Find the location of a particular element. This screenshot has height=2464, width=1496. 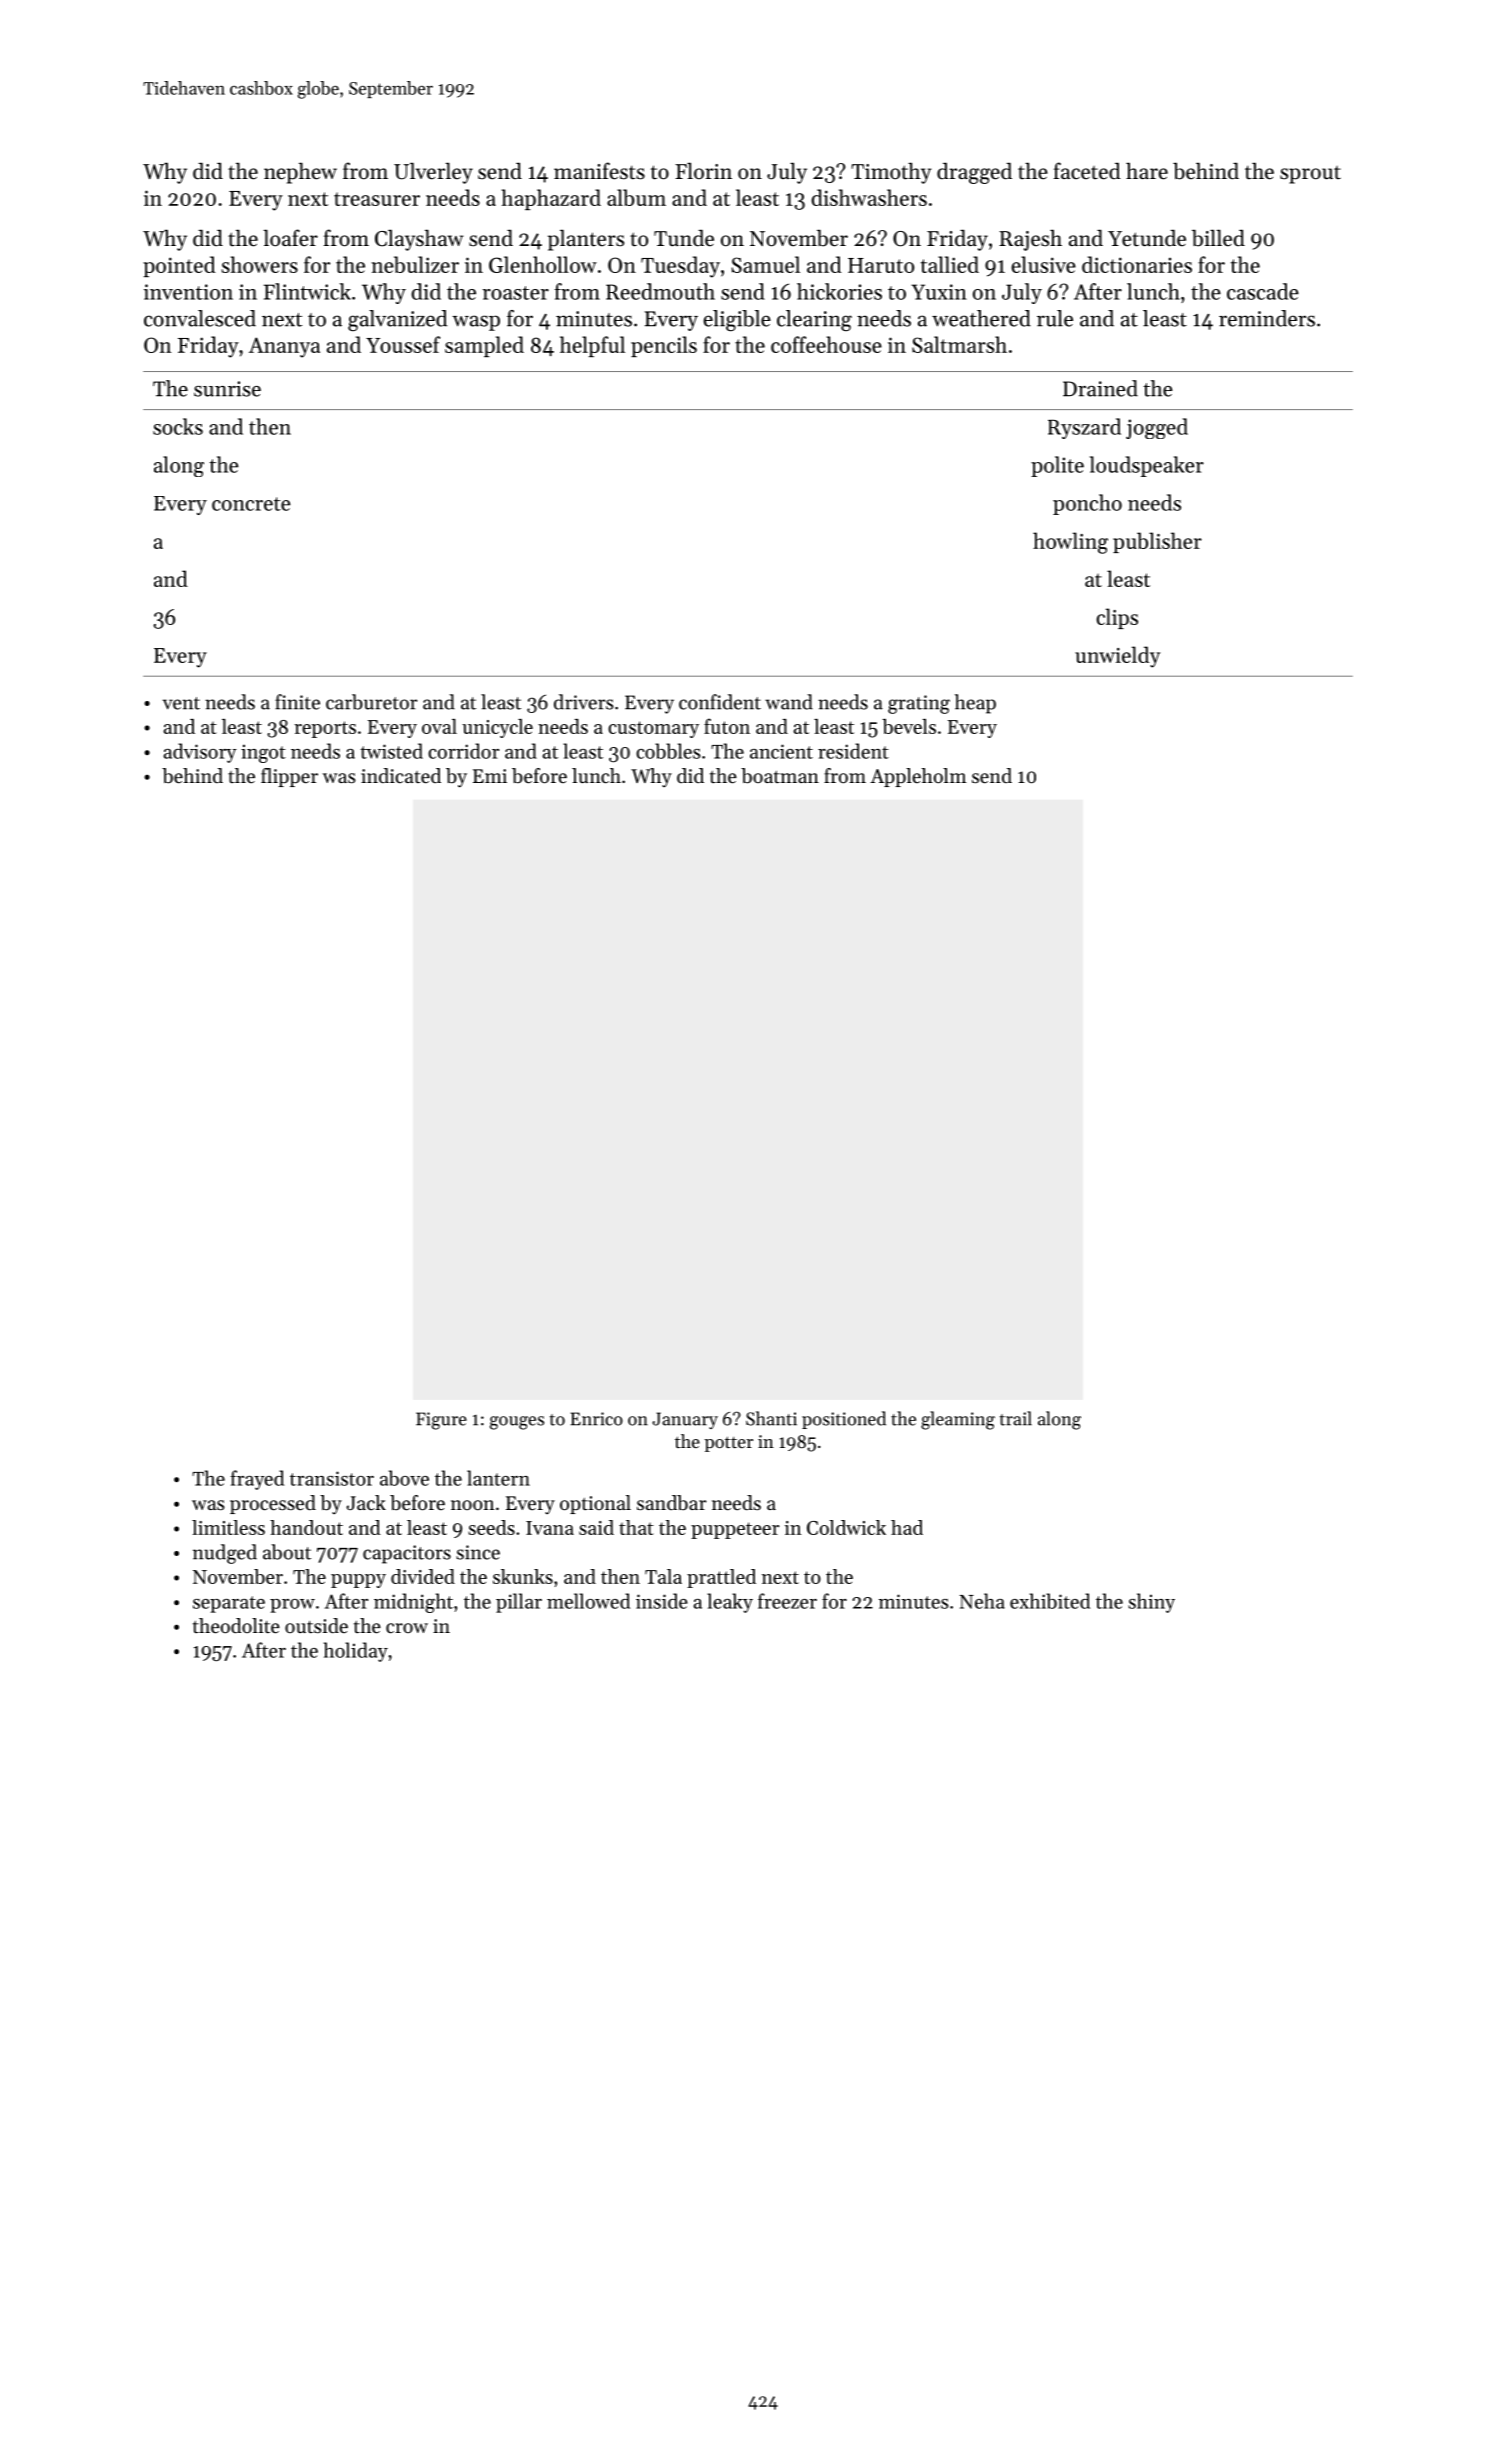

coffeehouse is located at coordinates (826, 344).
